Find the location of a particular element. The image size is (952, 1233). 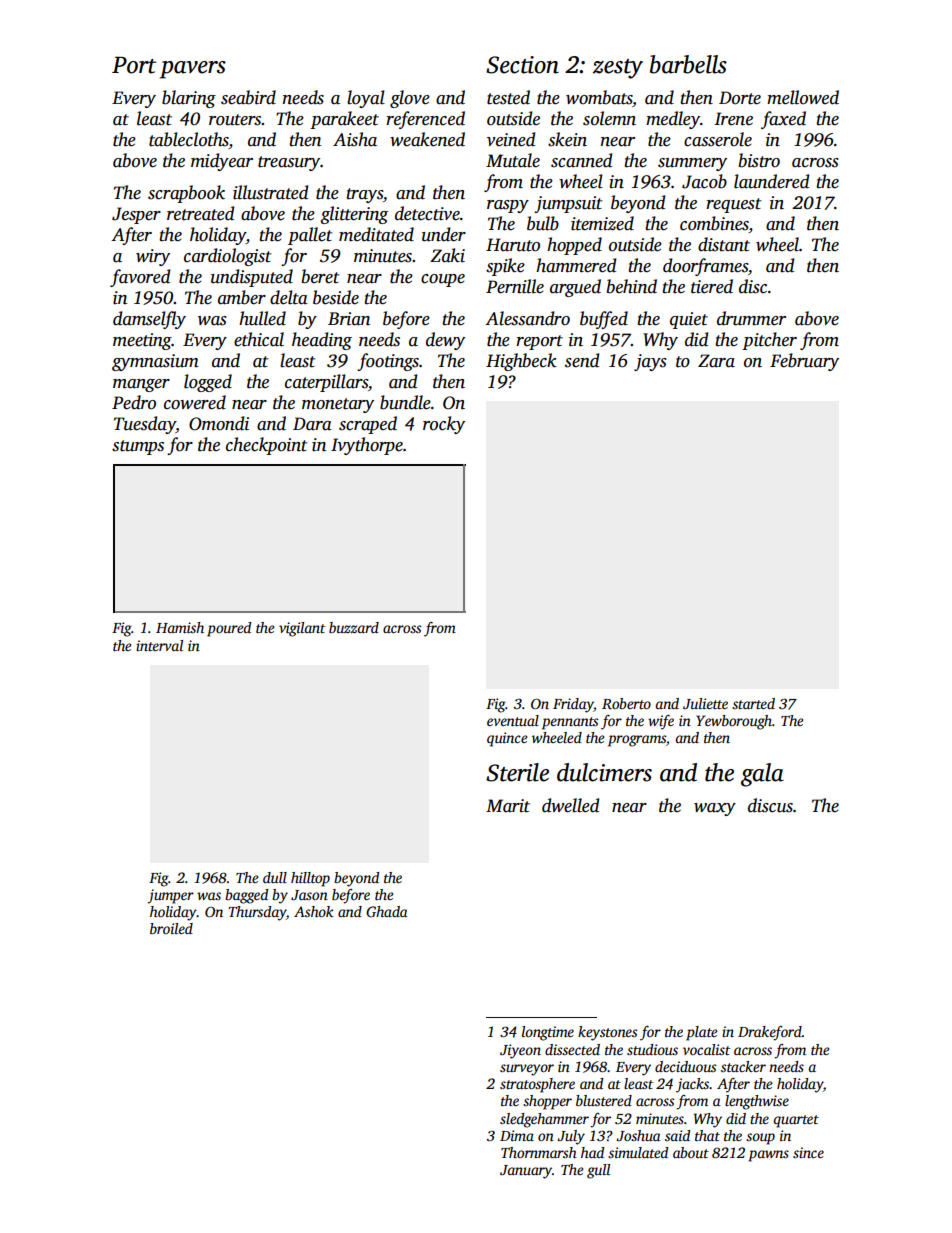

interval is located at coordinates (159, 645).
